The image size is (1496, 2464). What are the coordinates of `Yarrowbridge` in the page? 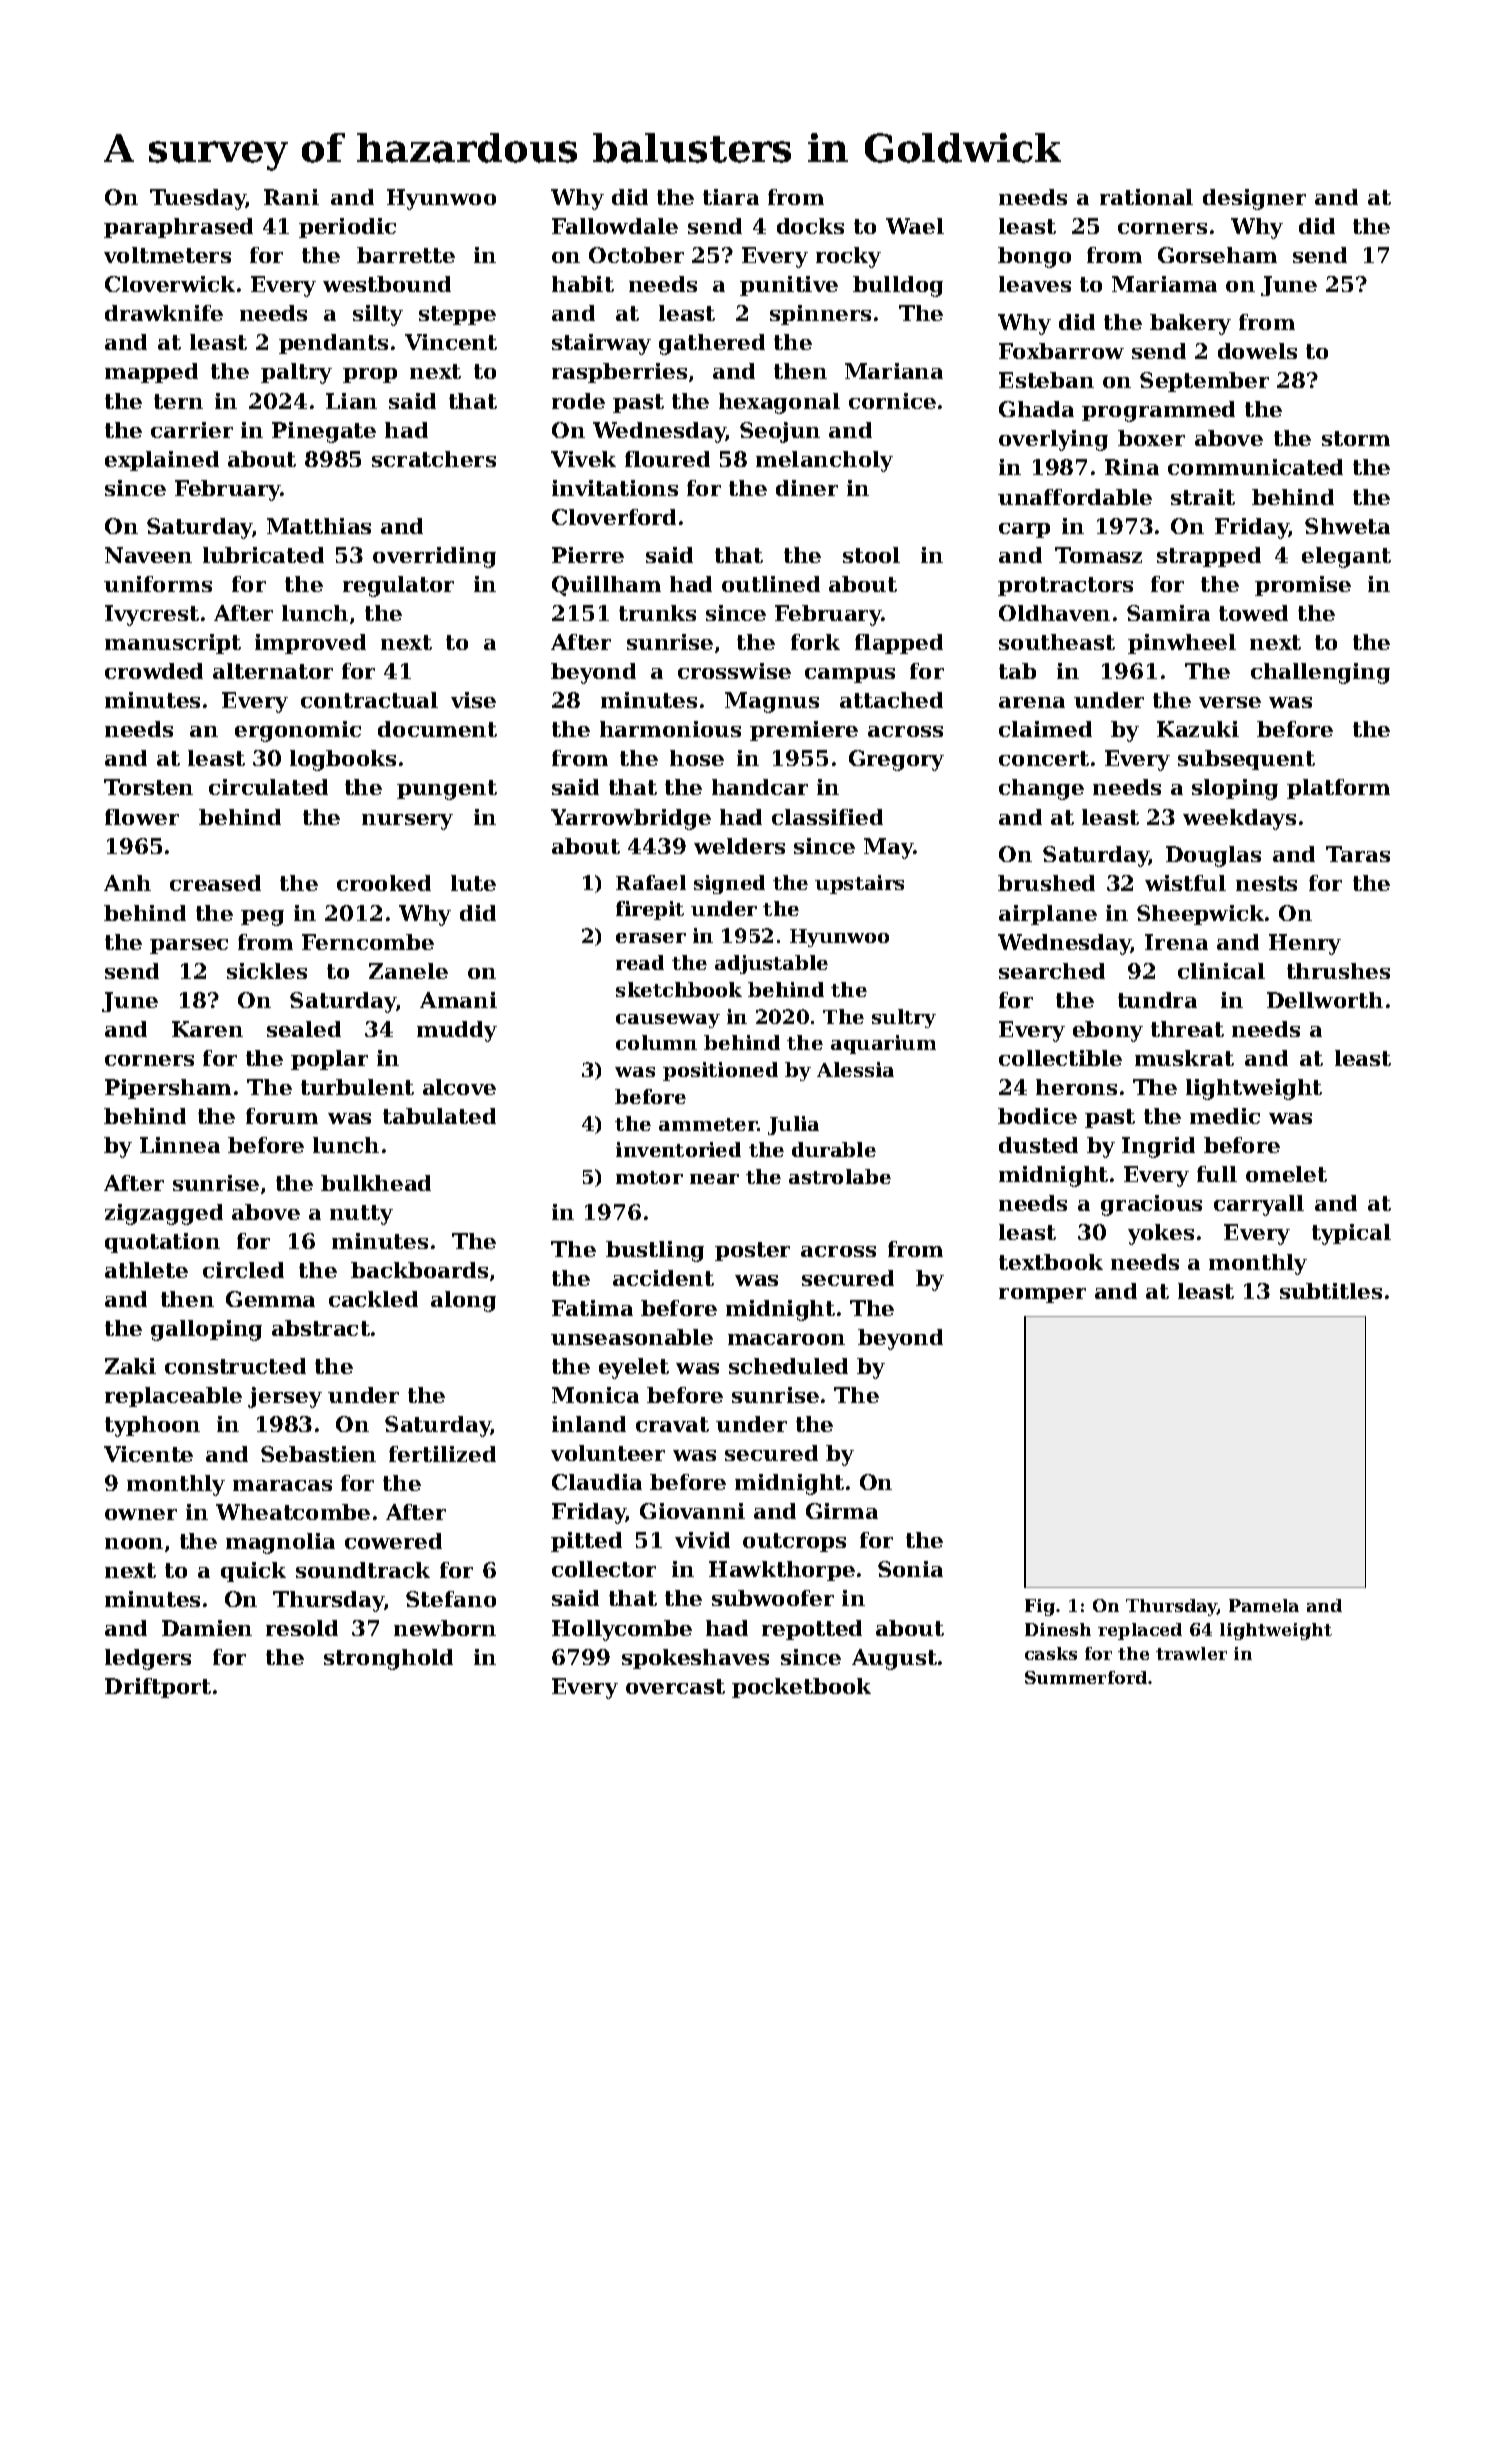 It's located at (631, 819).
